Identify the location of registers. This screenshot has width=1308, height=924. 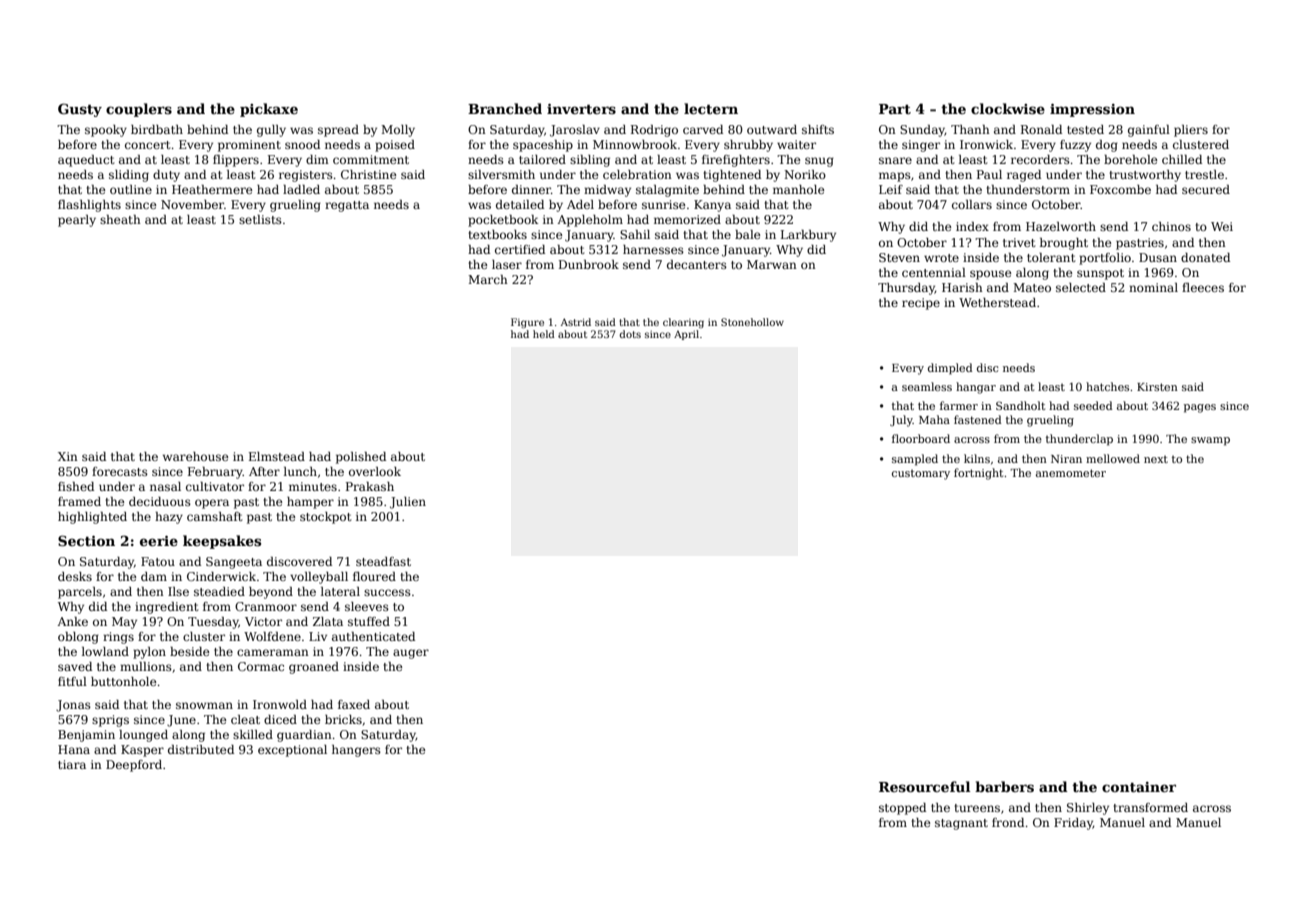
(306, 176).
